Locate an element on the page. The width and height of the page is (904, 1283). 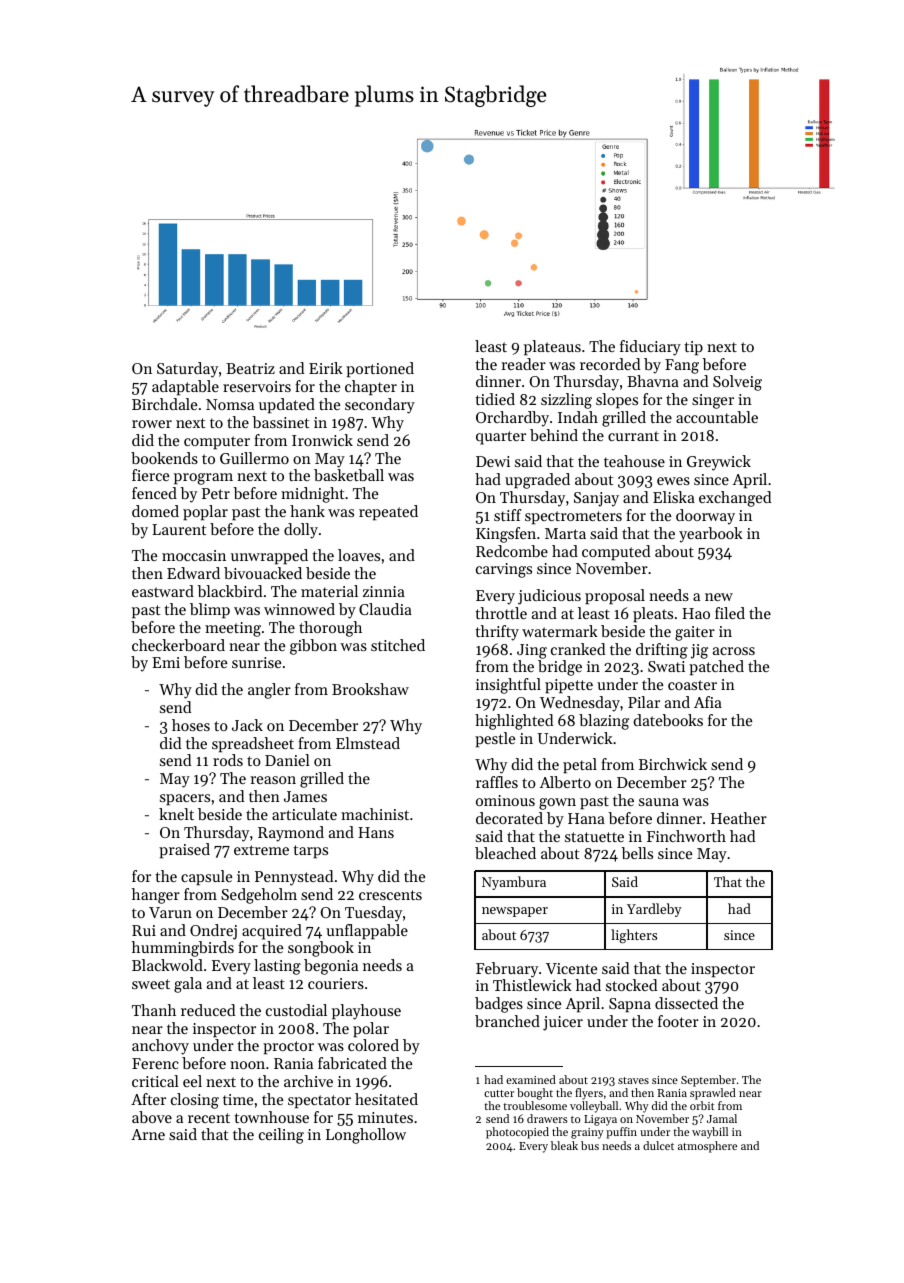
secondary is located at coordinates (380, 406).
